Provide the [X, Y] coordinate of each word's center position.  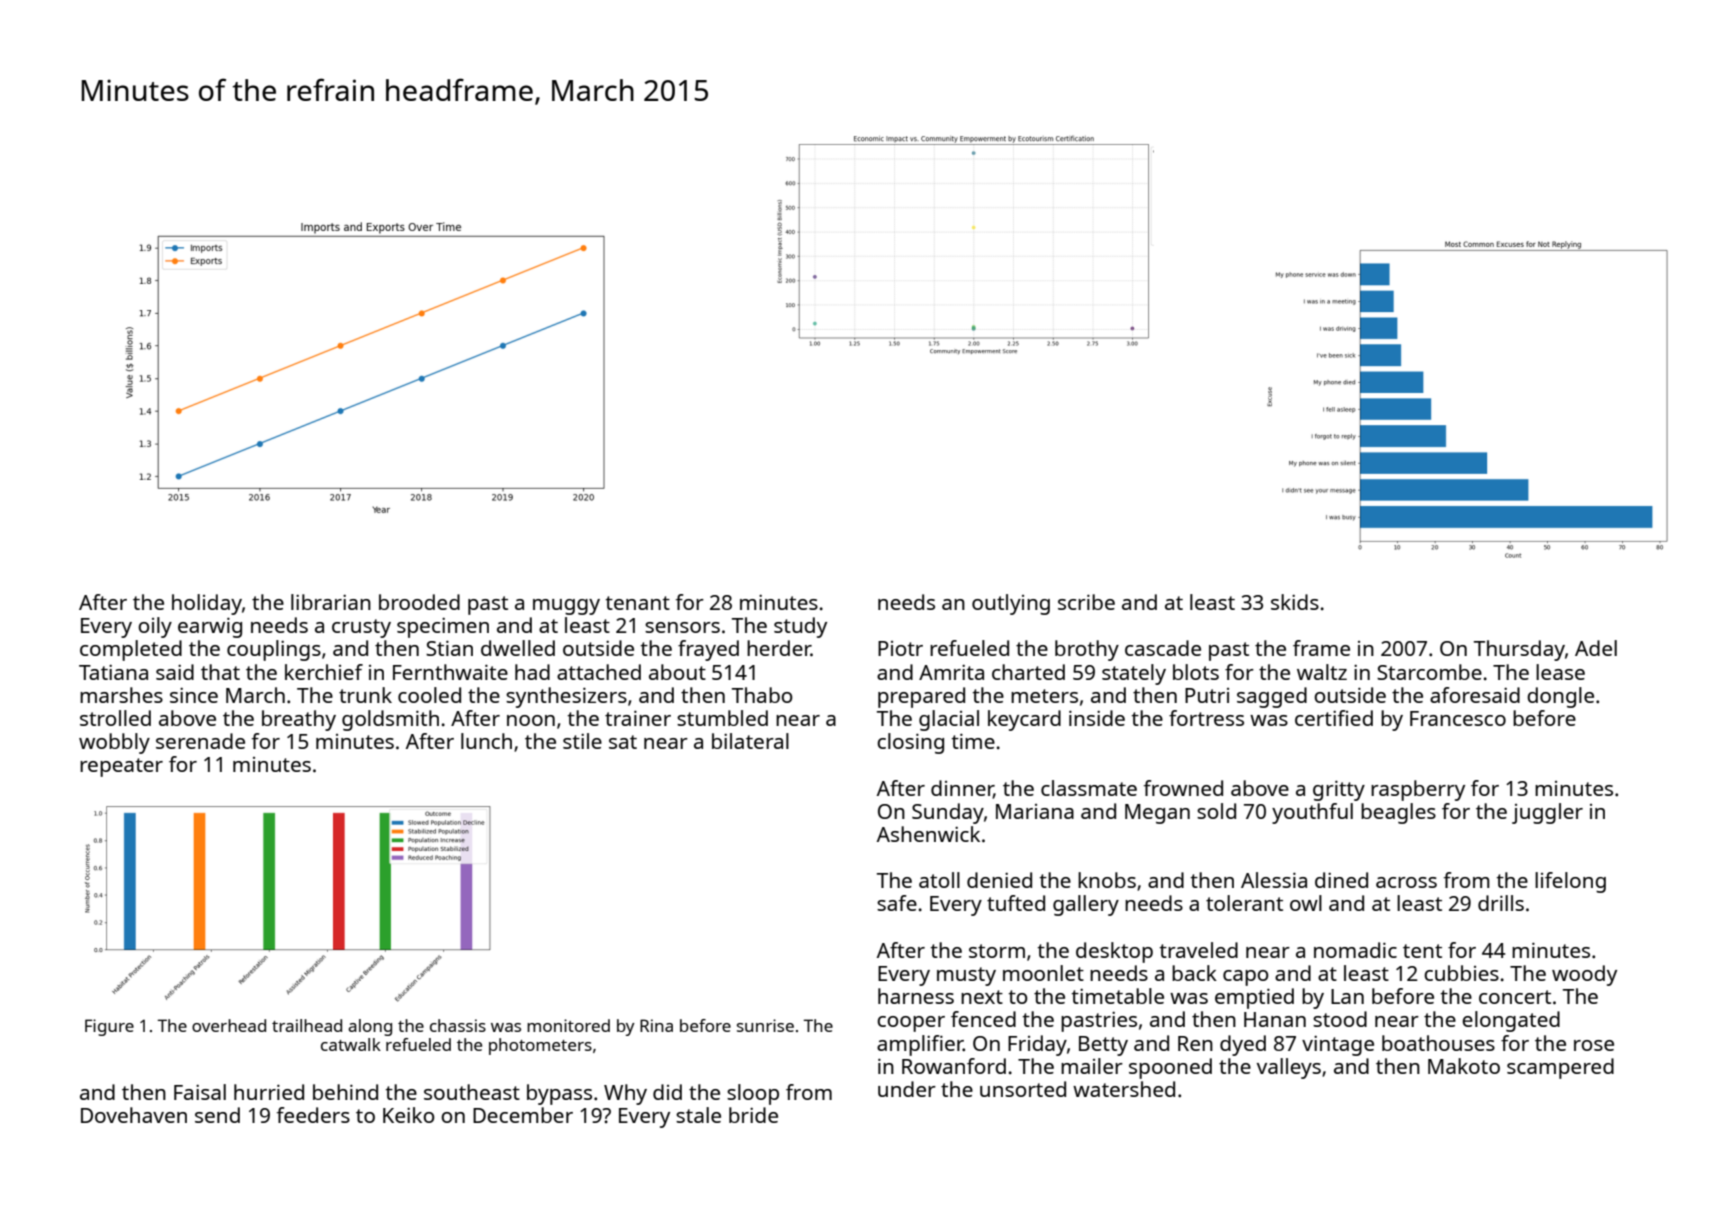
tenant [637, 603]
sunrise [765, 1025]
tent [1422, 951]
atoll [939, 880]
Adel [1596, 648]
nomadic [1355, 950]
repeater [121, 767]
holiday [207, 604]
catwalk [351, 1044]
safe [897, 903]
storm [997, 951]
